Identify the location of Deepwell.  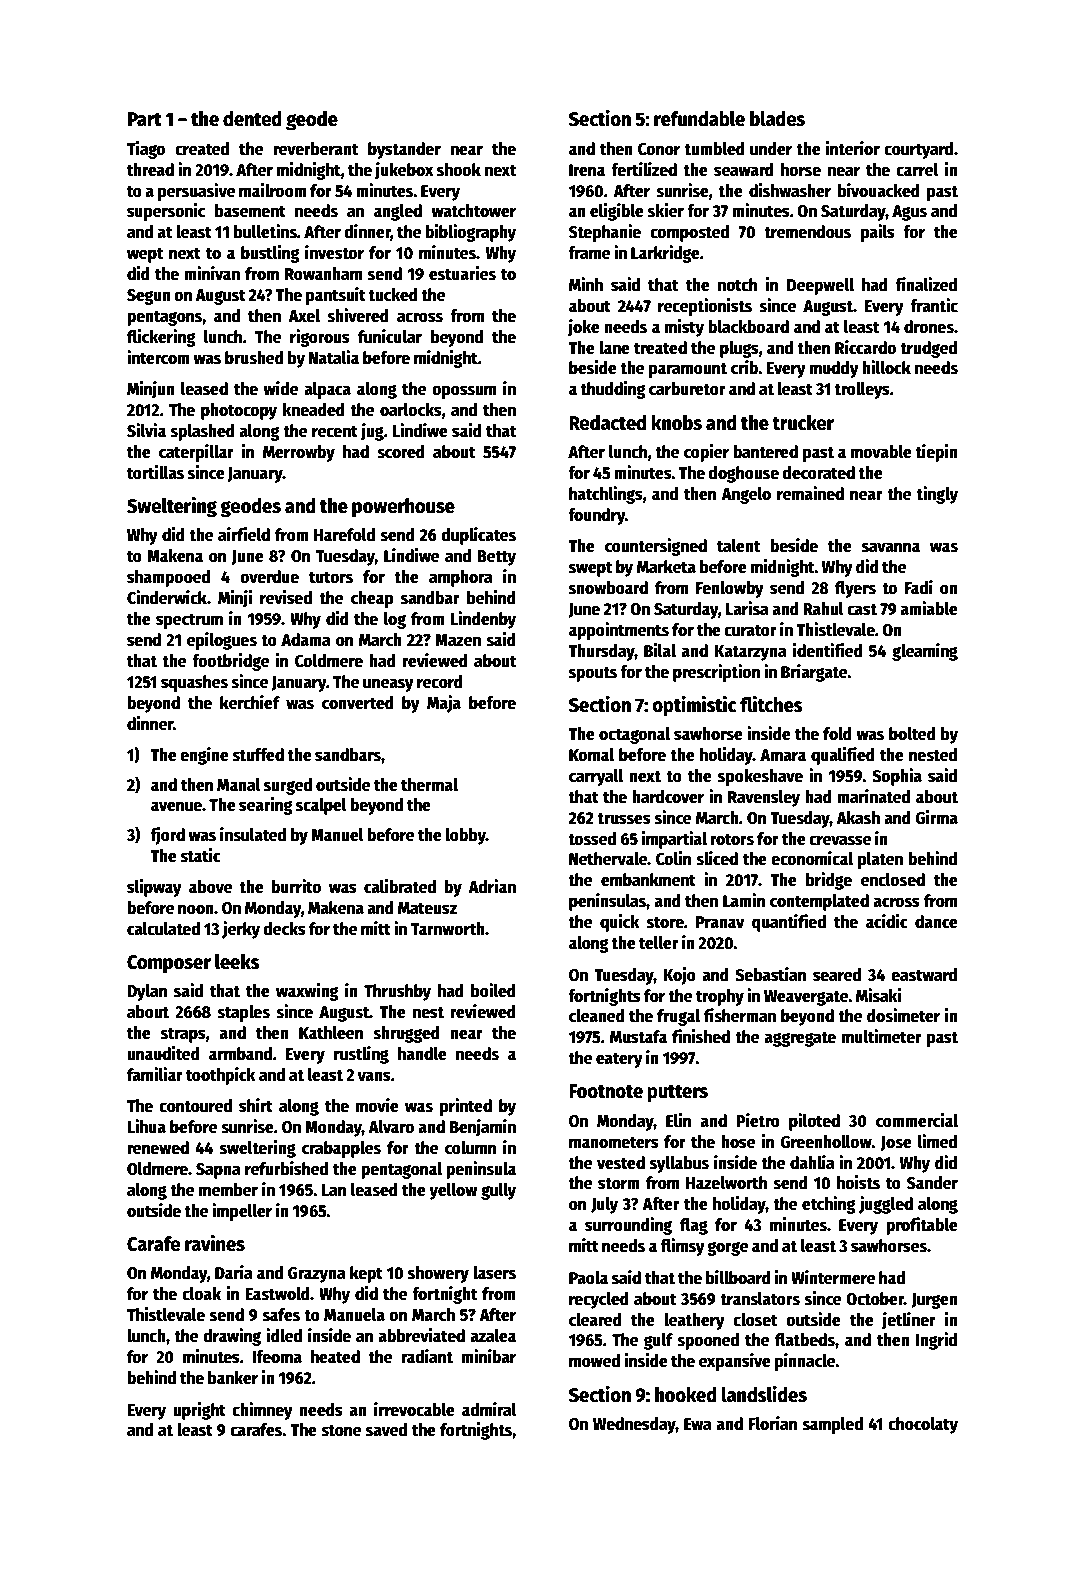
(820, 286).
